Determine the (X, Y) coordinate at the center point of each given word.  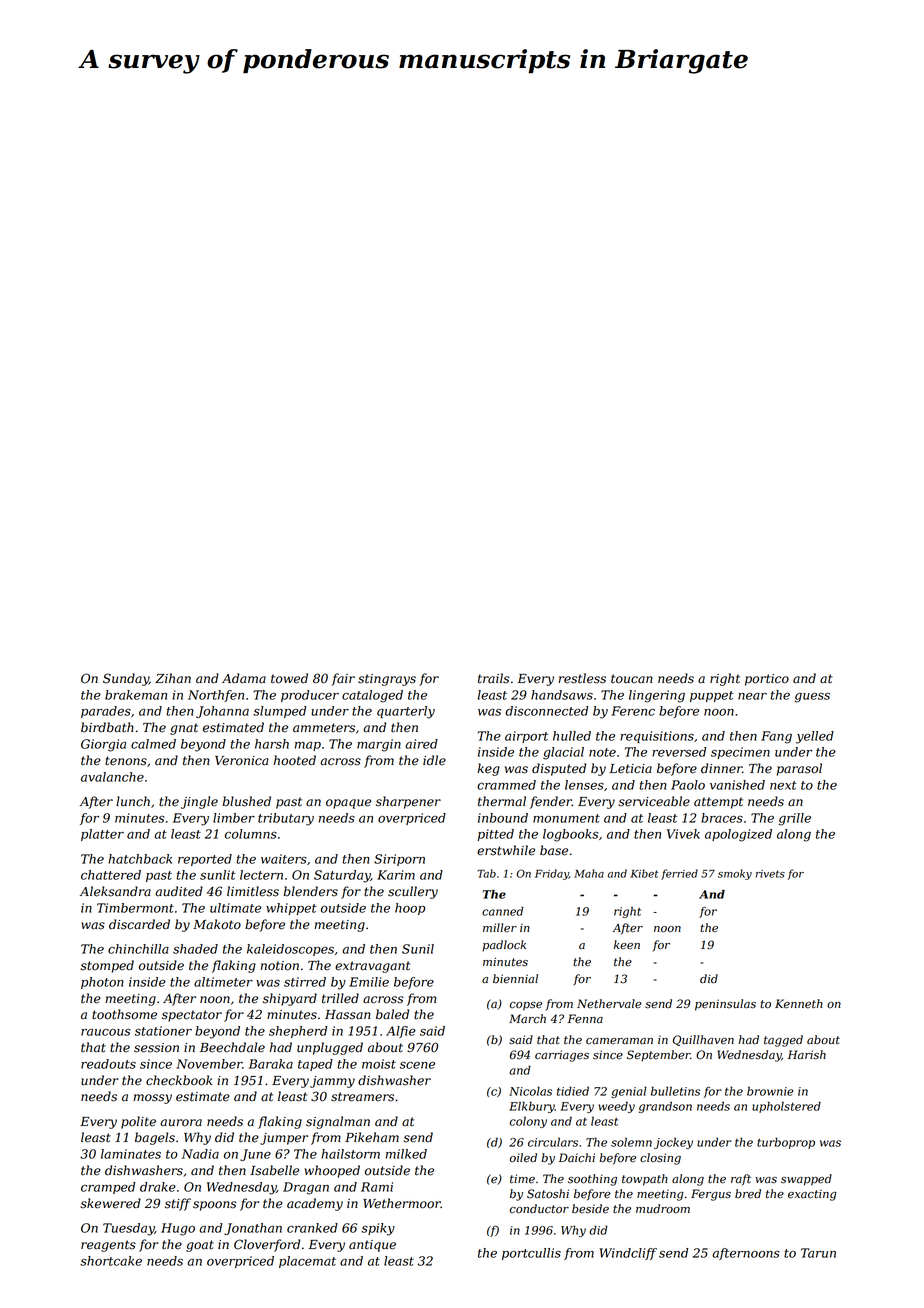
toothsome (124, 1014)
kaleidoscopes (290, 950)
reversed (679, 752)
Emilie (369, 982)
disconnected (546, 711)
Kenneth (799, 1004)
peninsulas (725, 1005)
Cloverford (267, 1245)
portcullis (531, 1254)
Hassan (348, 1015)
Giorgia (103, 745)
